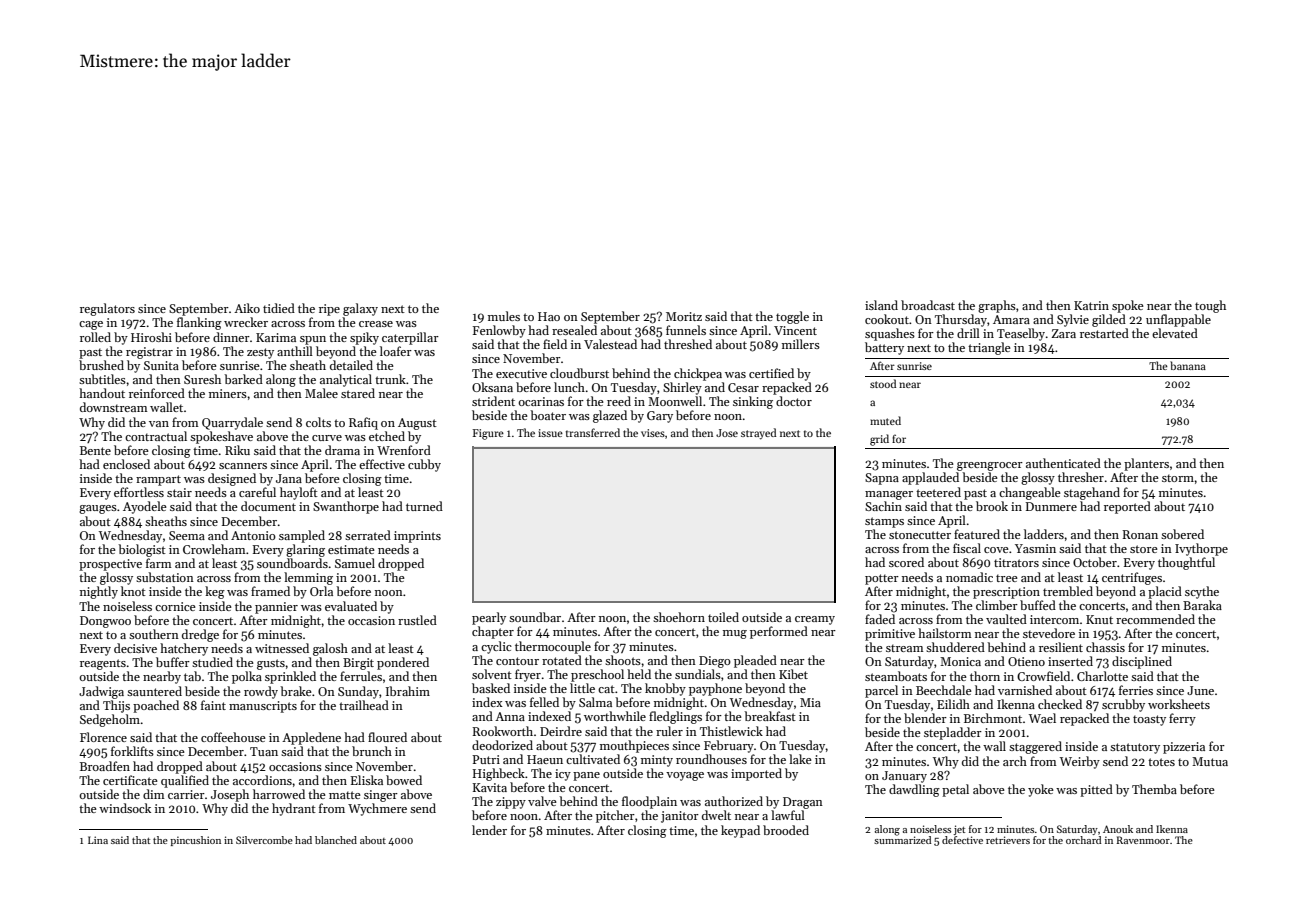  What do you see at coordinates (740, 831) in the document?
I see `keypad` at bounding box center [740, 831].
